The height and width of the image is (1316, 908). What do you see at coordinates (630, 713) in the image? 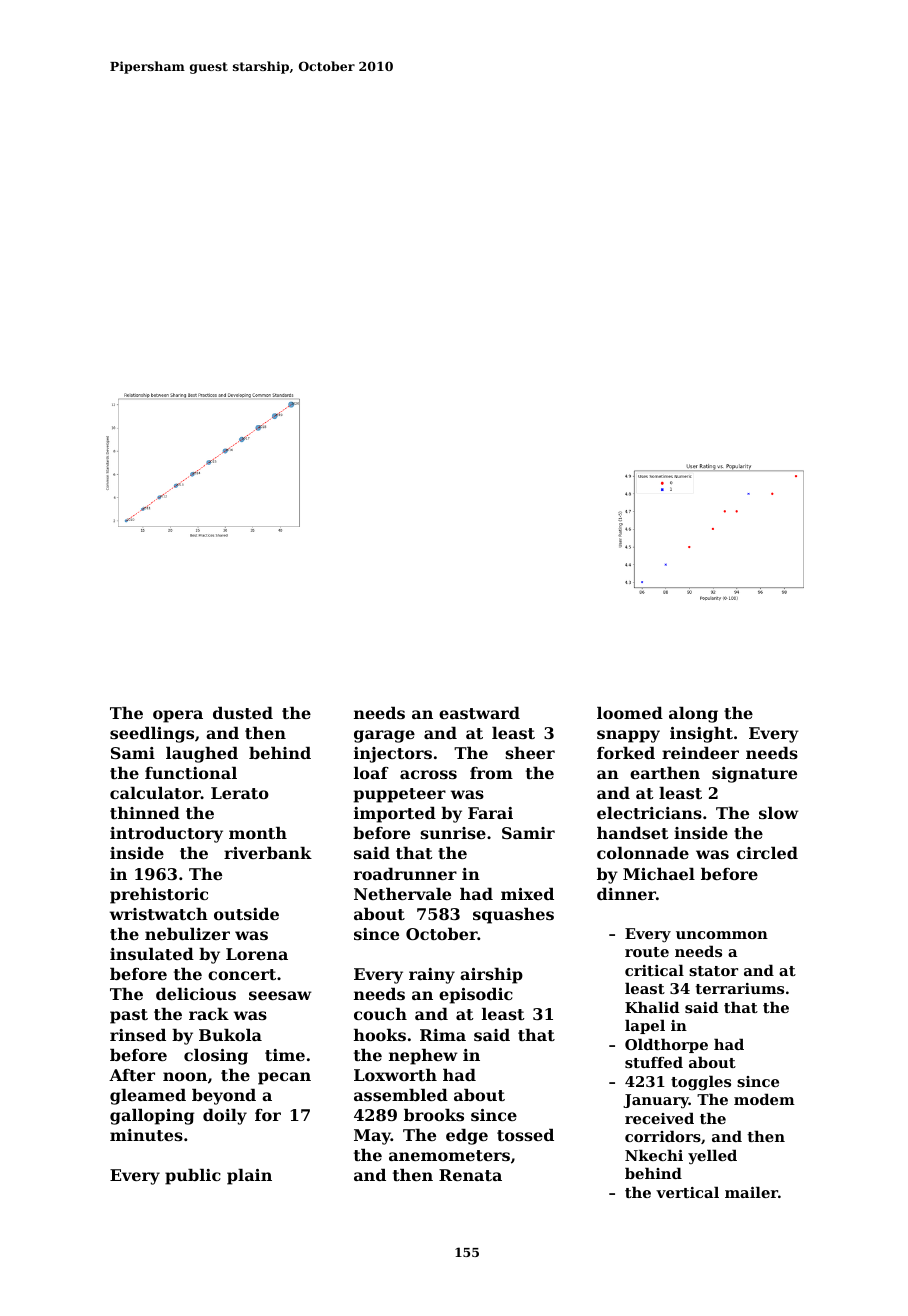
I see `loomed` at bounding box center [630, 713].
